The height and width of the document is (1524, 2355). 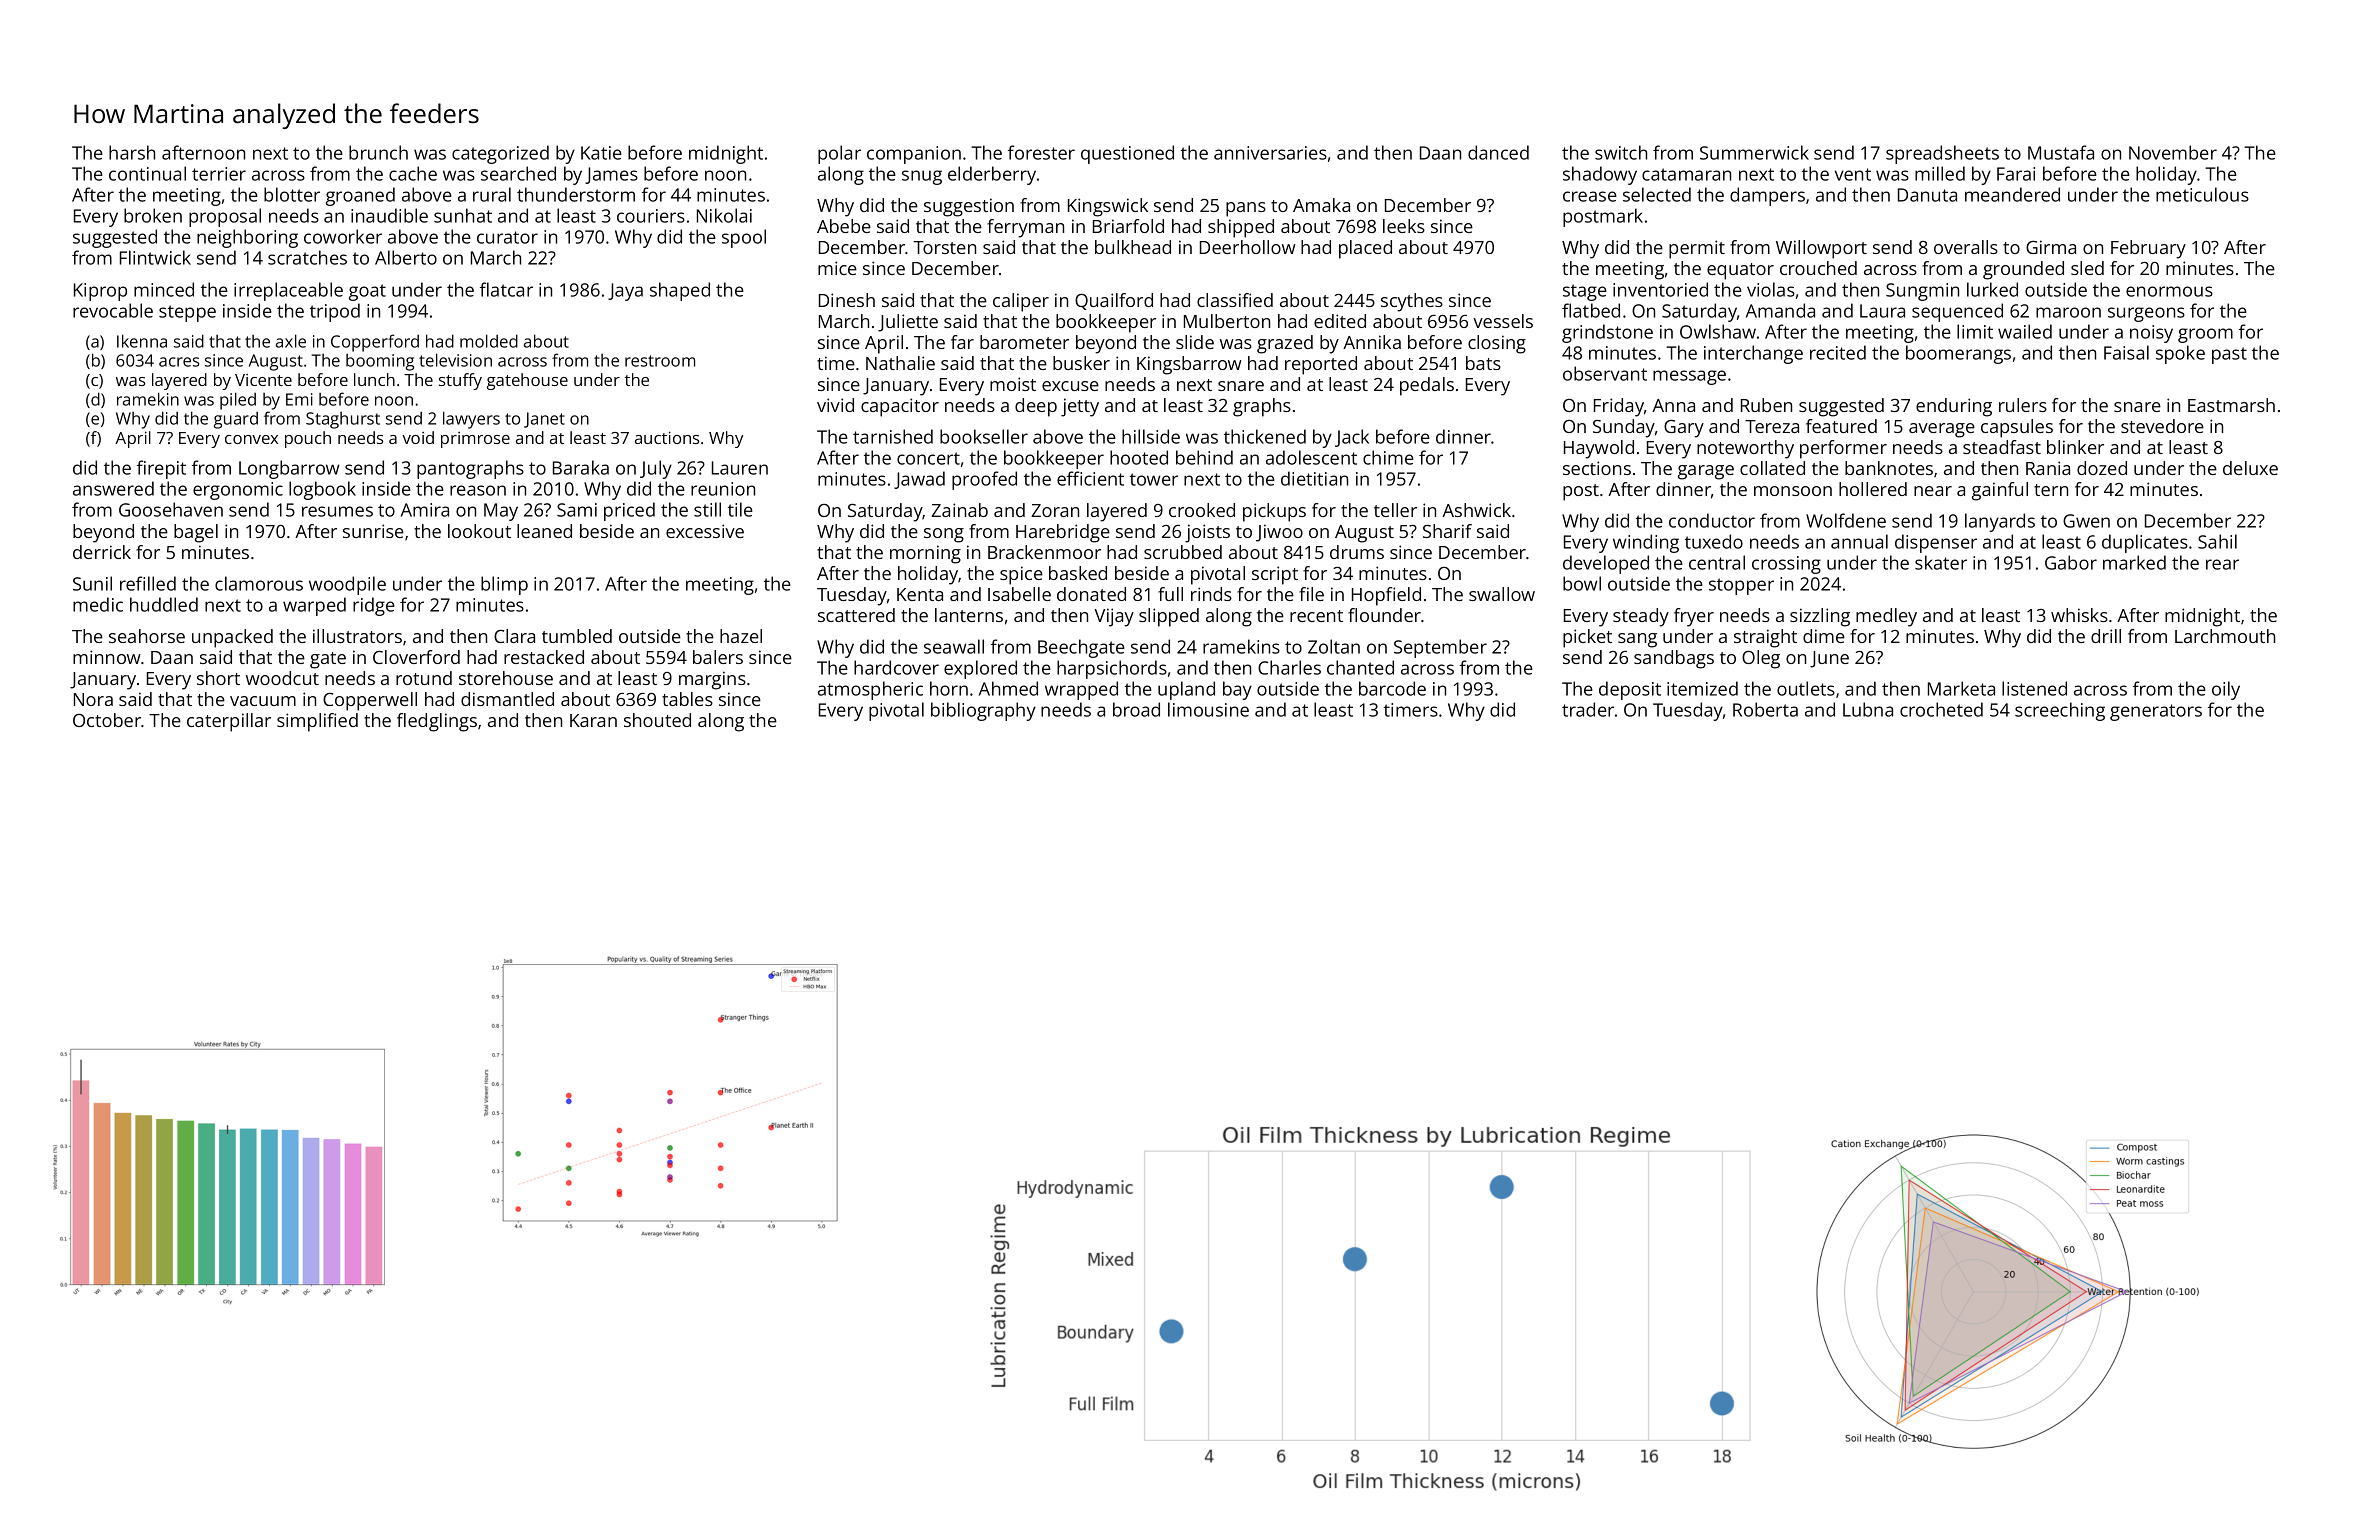 I want to click on caterpillar, so click(x=229, y=722).
